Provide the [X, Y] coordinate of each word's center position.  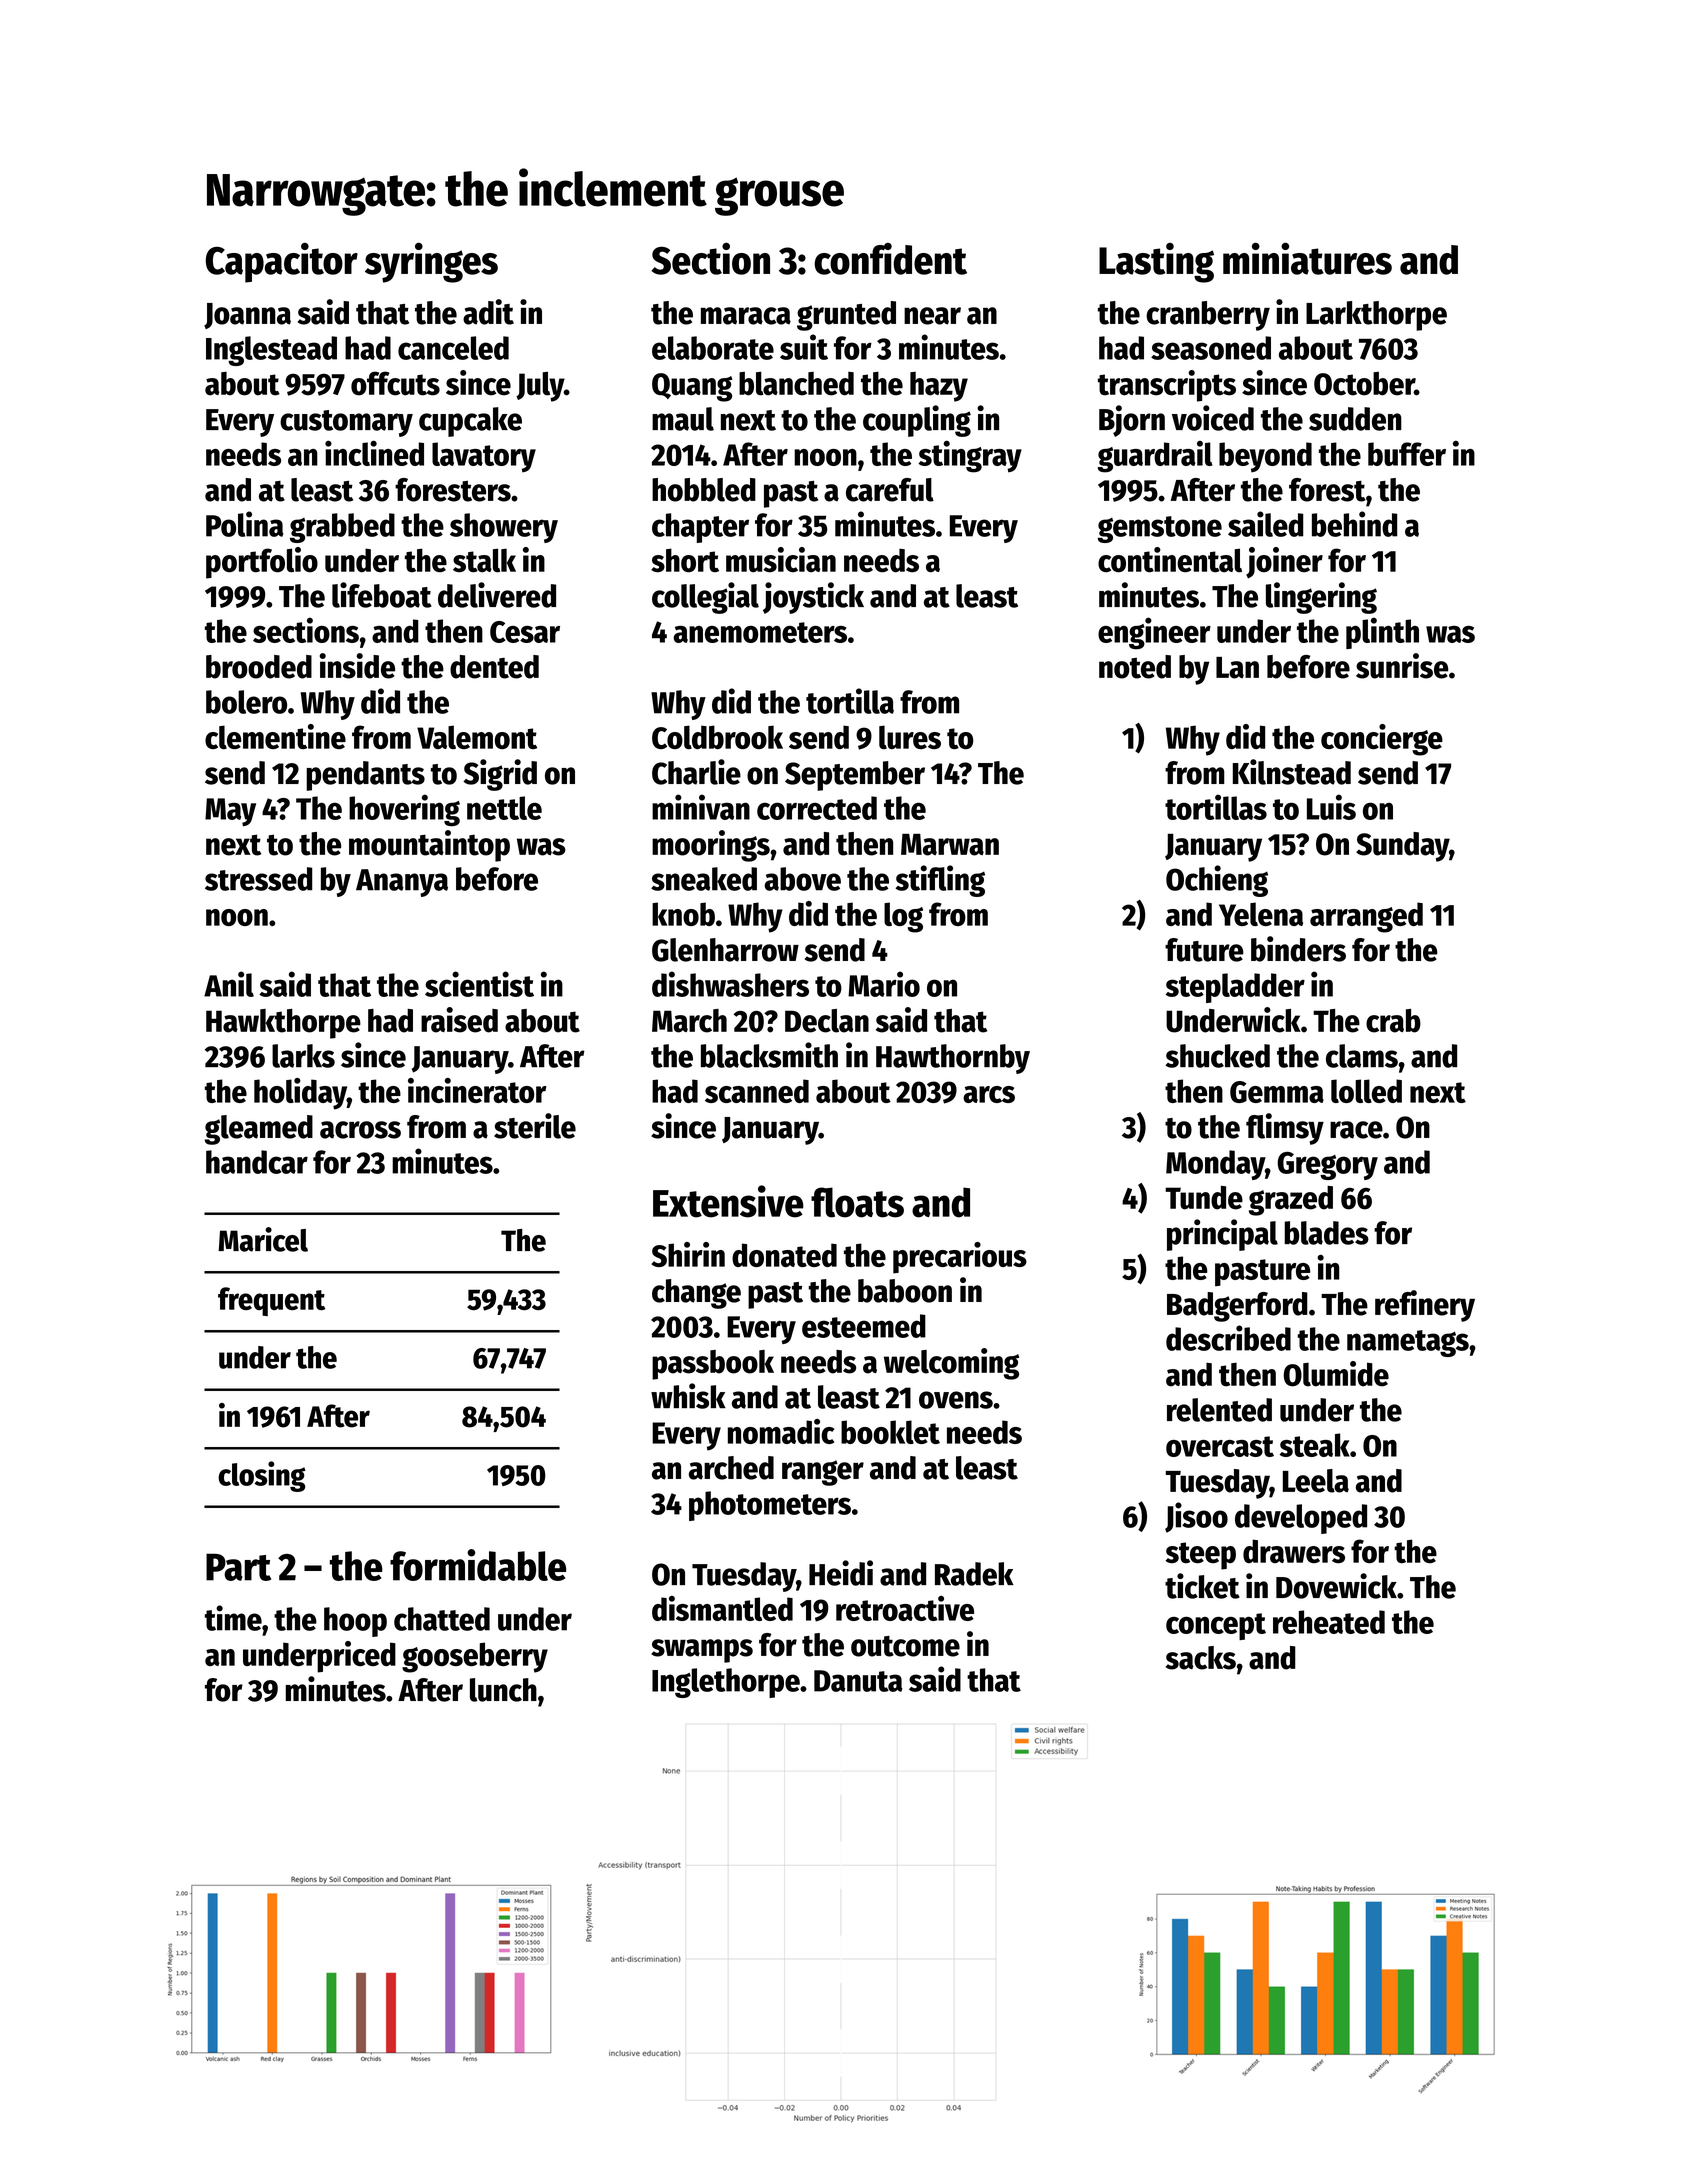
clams [1362, 1056]
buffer [1407, 454]
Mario [884, 984]
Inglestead [271, 351]
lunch [503, 1690]
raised [459, 1020]
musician [781, 560]
